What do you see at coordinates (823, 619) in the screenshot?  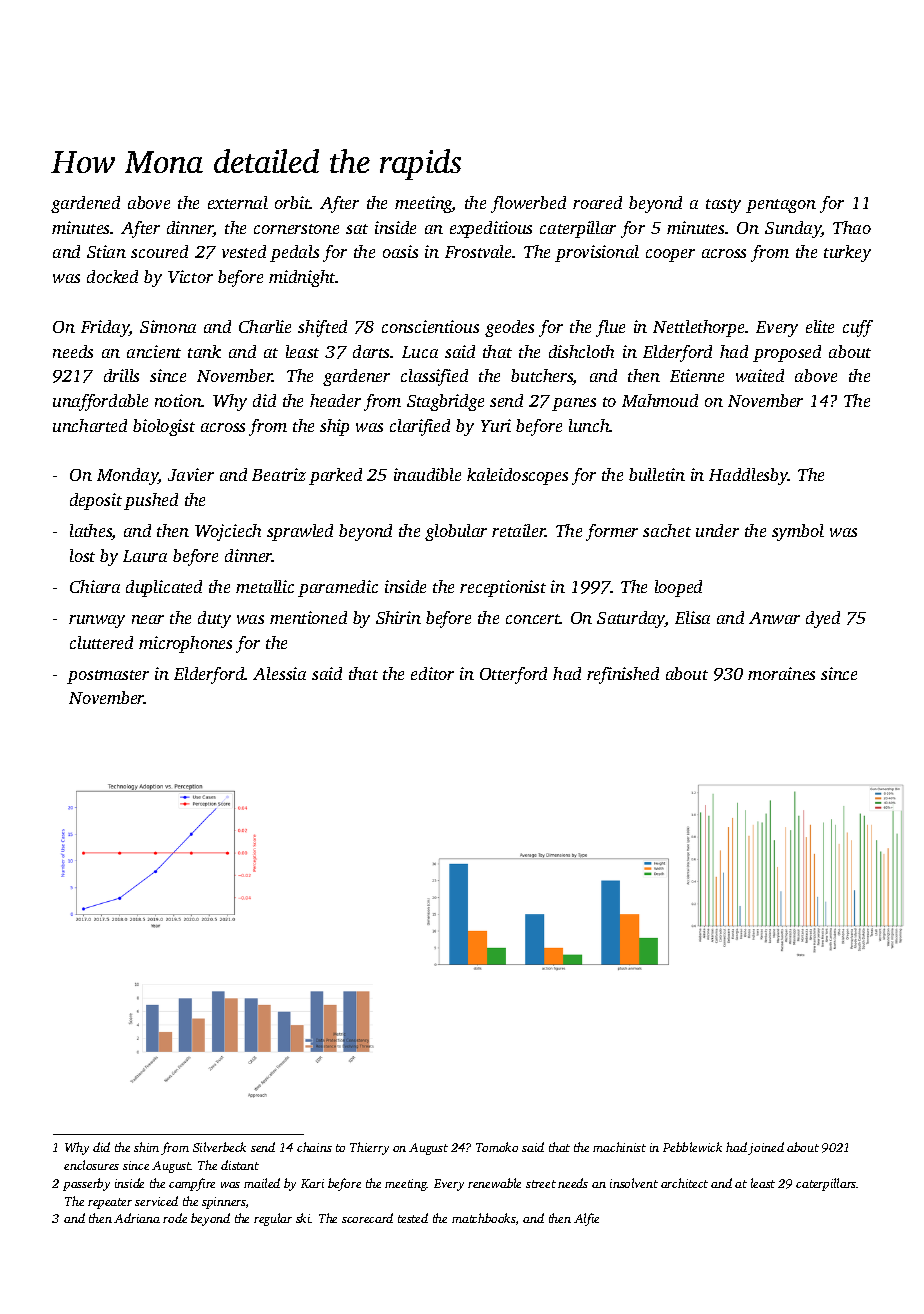 I see `dyed` at bounding box center [823, 619].
